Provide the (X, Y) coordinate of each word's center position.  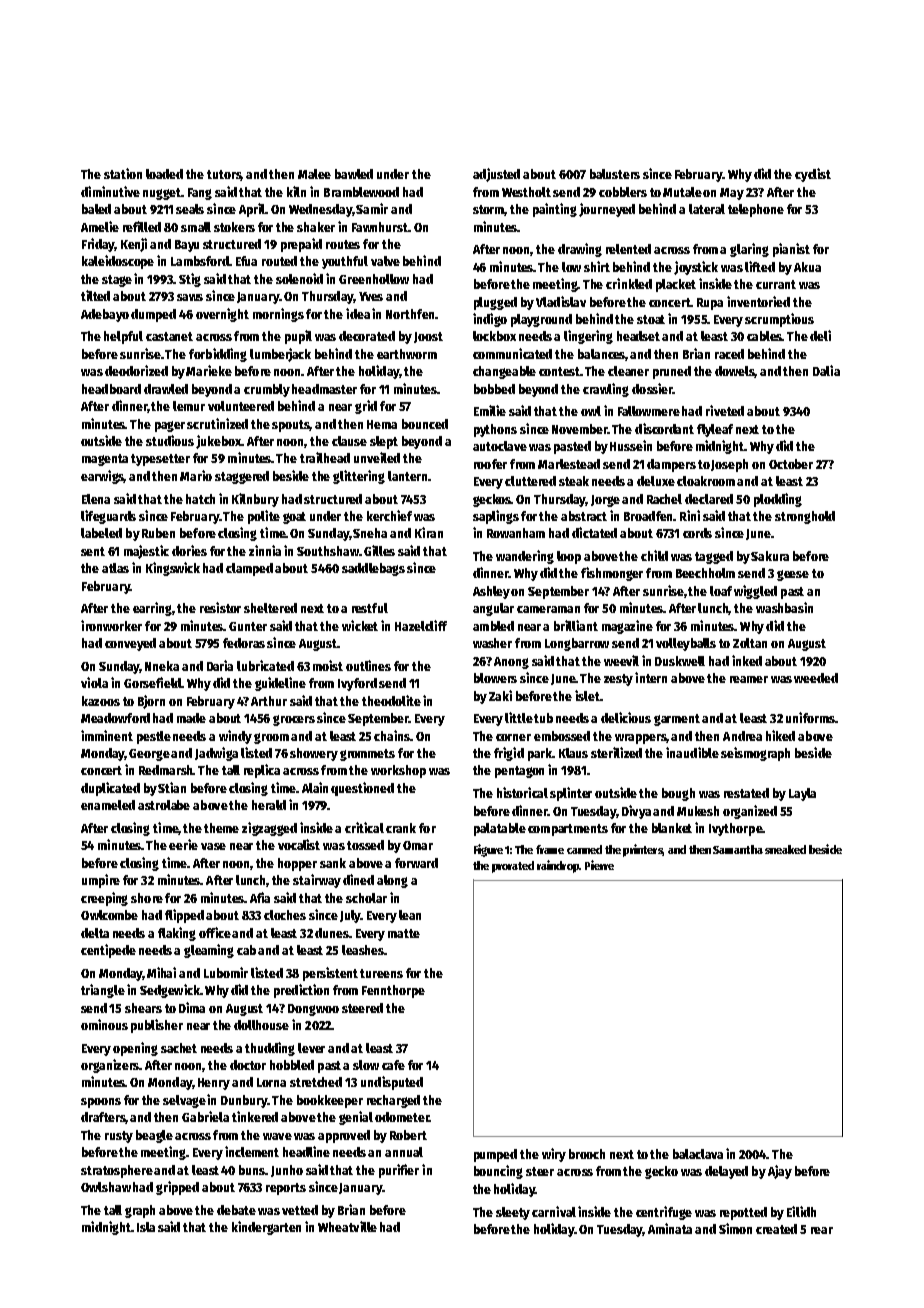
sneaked (785, 849)
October (791, 464)
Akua (807, 267)
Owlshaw (106, 1187)
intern (651, 677)
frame (550, 849)
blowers (495, 678)
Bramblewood (361, 192)
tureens (381, 973)
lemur (189, 406)
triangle (103, 991)
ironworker (111, 625)
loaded (164, 174)
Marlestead (569, 464)
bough (678, 794)
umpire (101, 881)
